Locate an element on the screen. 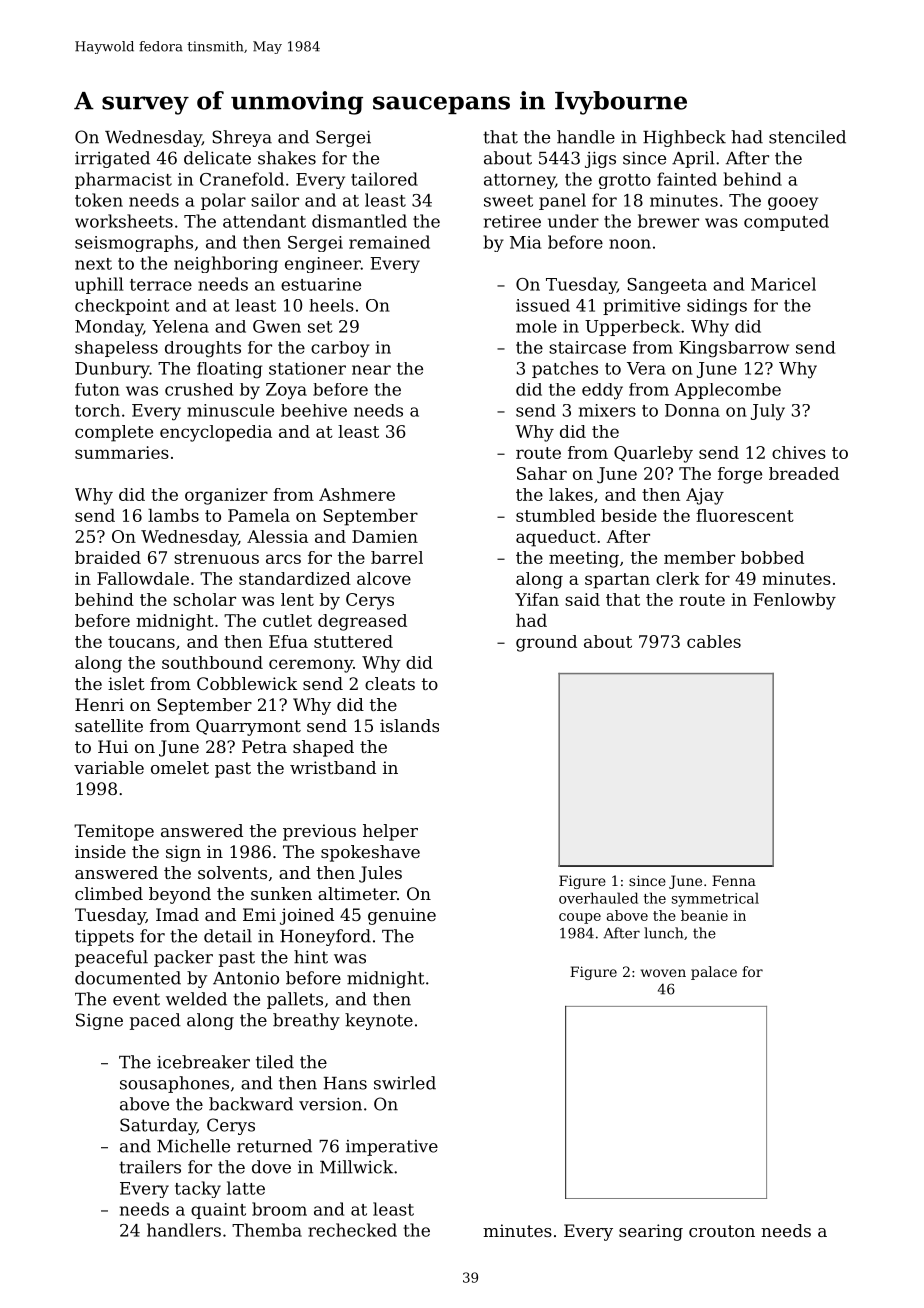 This screenshot has width=924, height=1308. palace is located at coordinates (714, 973).
